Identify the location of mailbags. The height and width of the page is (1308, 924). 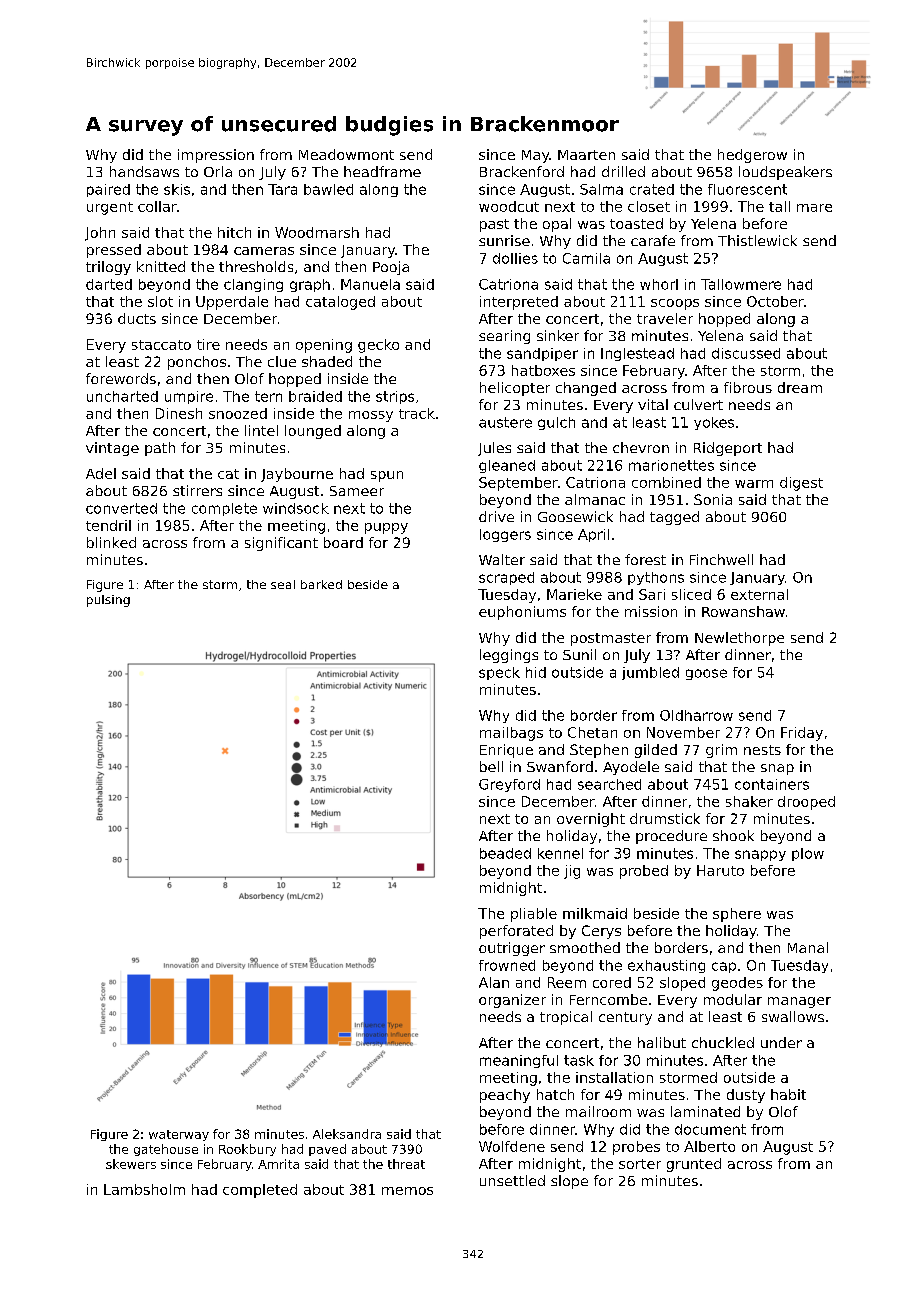
(511, 734).
